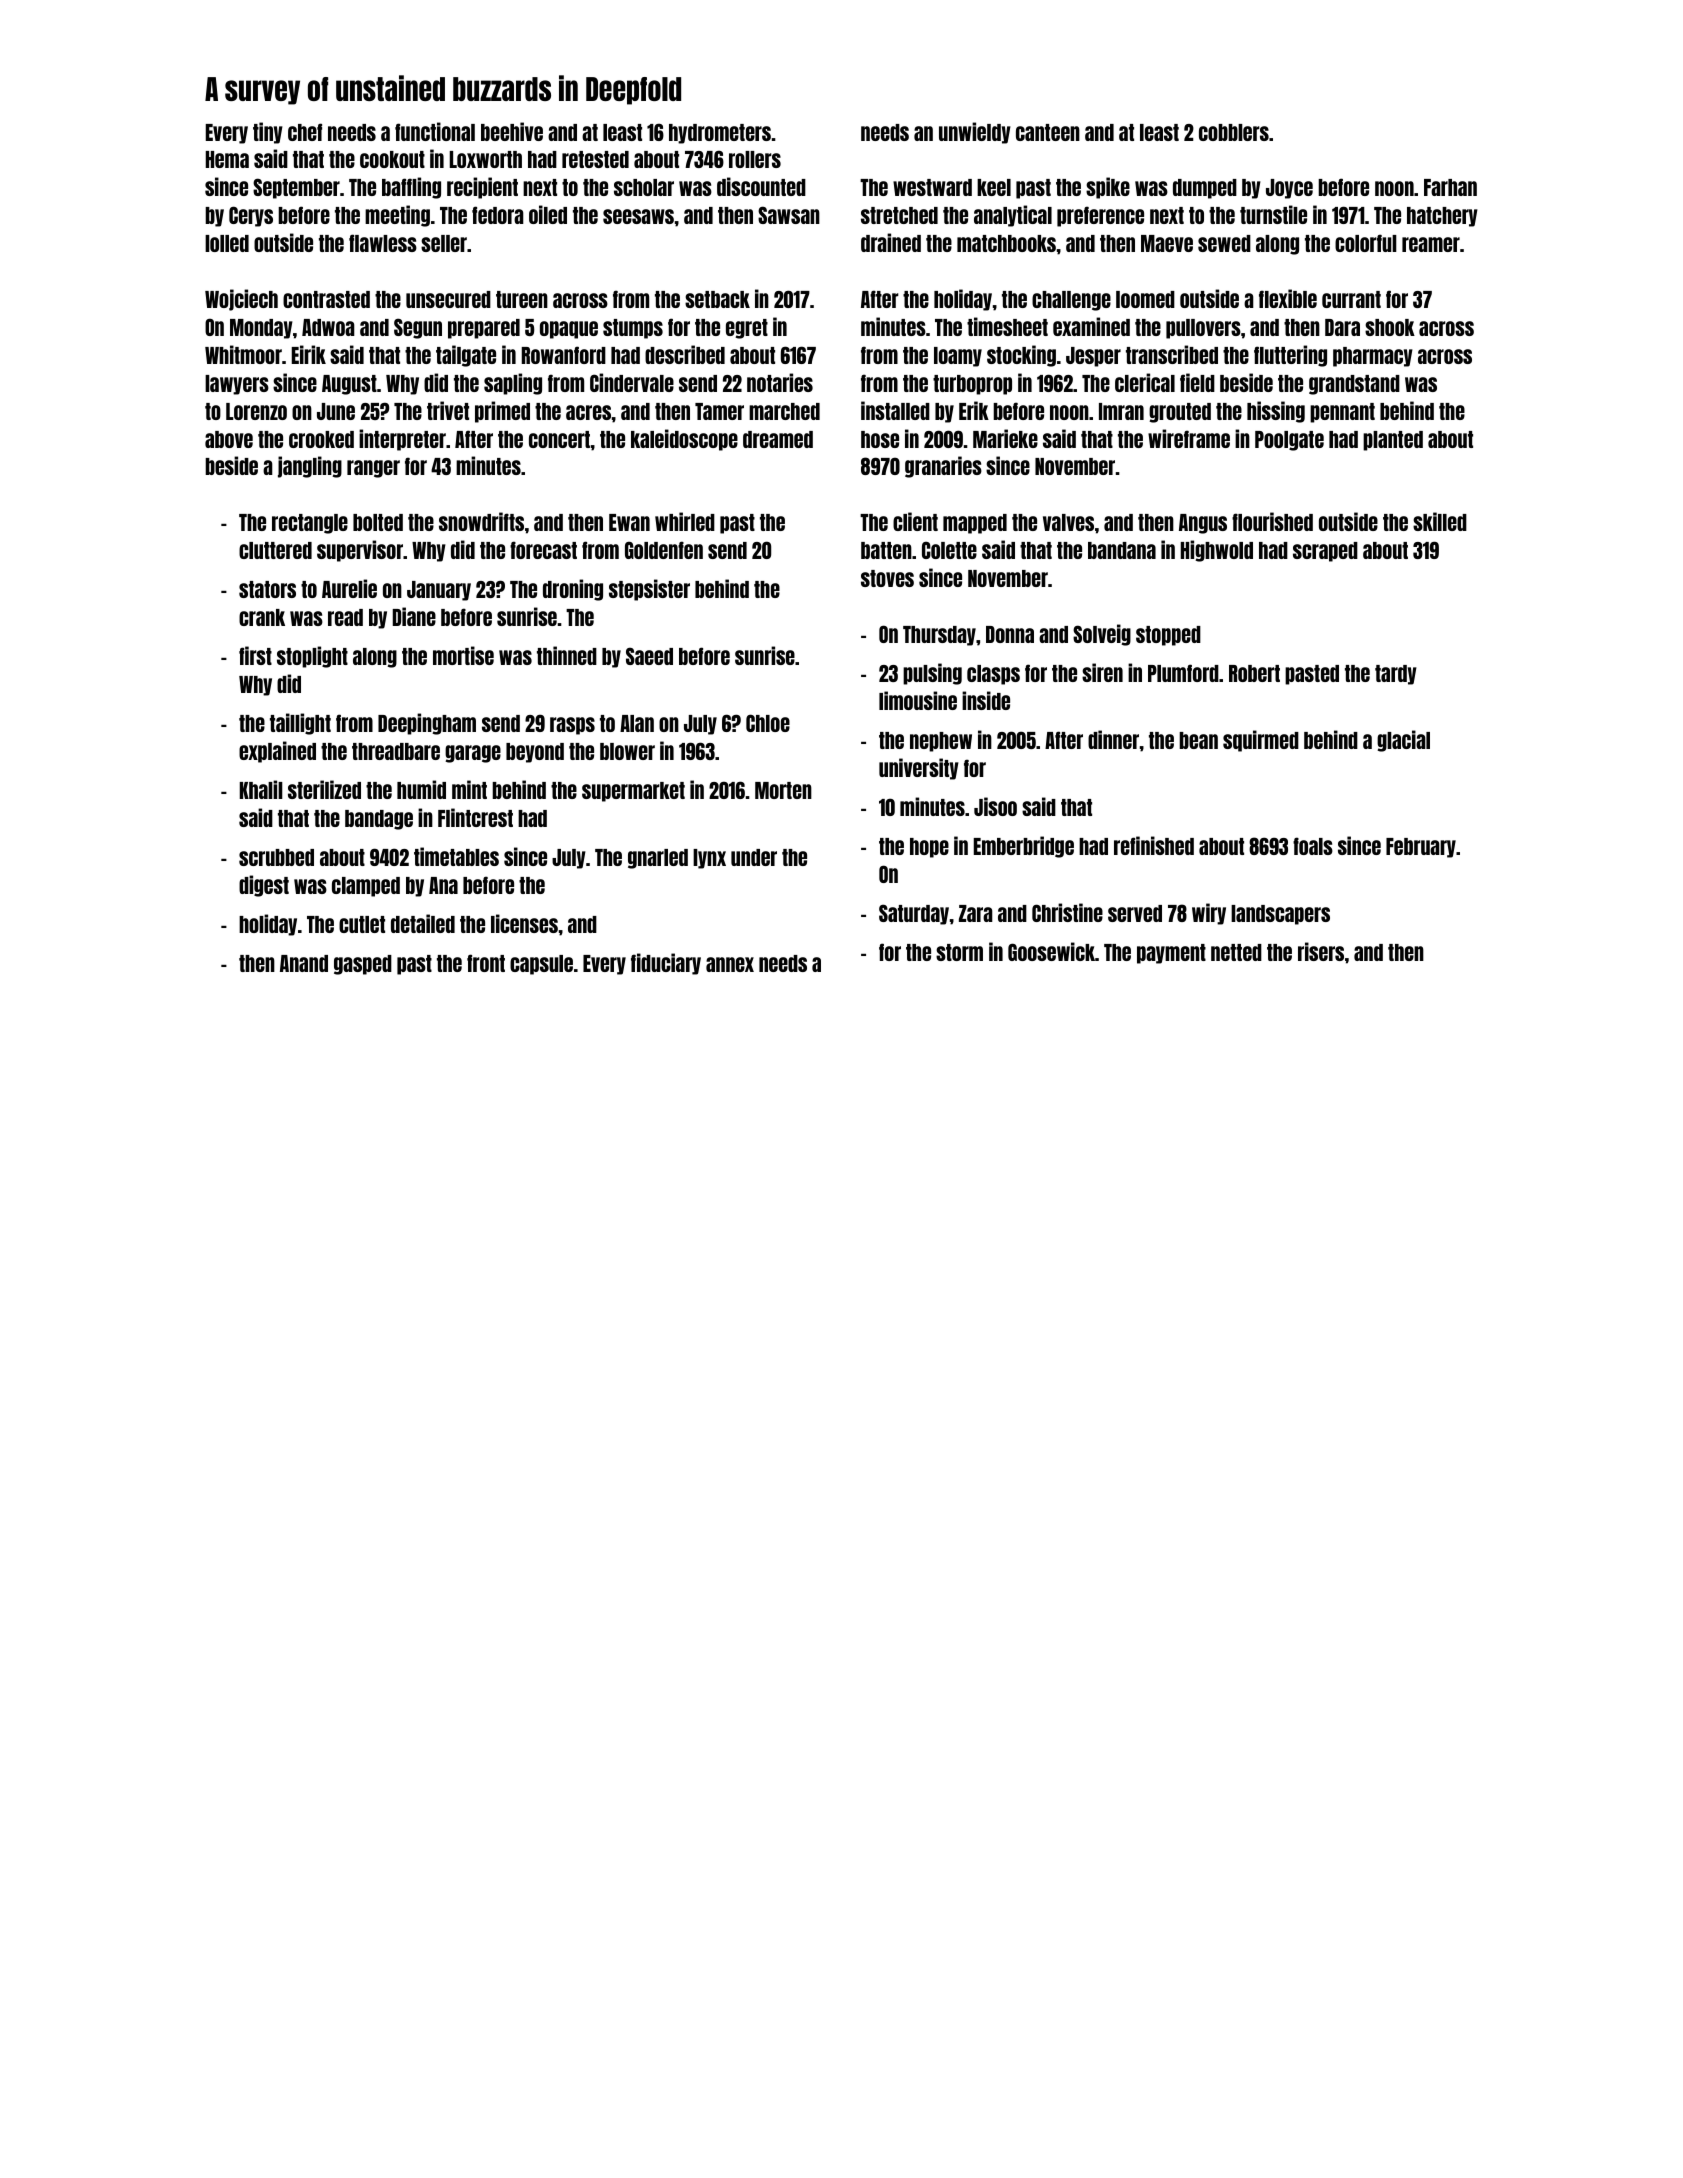 The width and height of the page is (1683, 2178). What do you see at coordinates (1051, 951) in the page?
I see `Goosewick` at bounding box center [1051, 951].
